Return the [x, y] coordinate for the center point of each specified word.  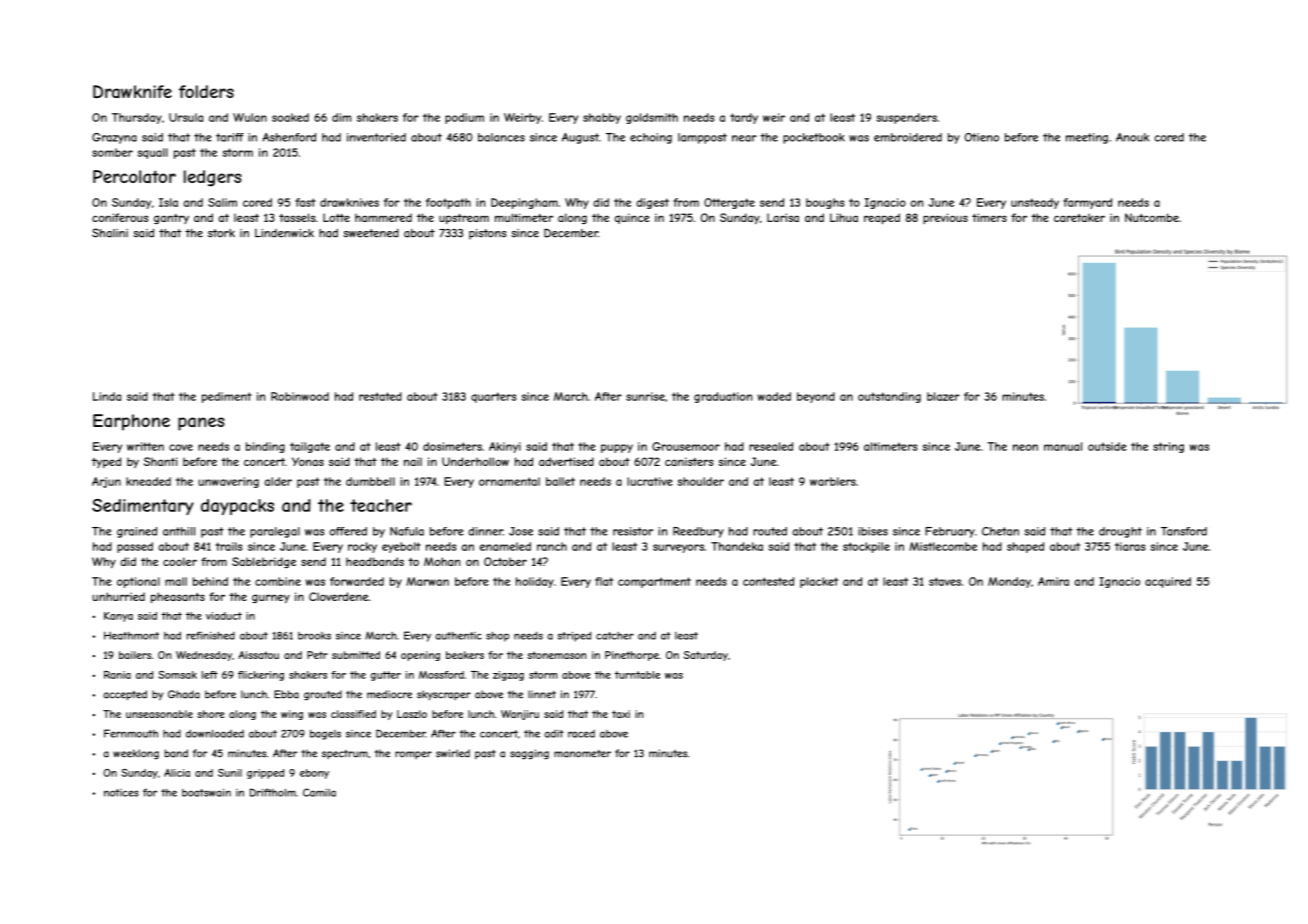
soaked [290, 117]
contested [768, 581]
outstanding [889, 397]
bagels [325, 735]
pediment [227, 397]
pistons [488, 234]
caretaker [1079, 217]
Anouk [1132, 137]
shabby [602, 118]
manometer [582, 754]
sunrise [645, 396]
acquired [1168, 582]
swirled [453, 753]
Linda [107, 396]
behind [210, 581]
